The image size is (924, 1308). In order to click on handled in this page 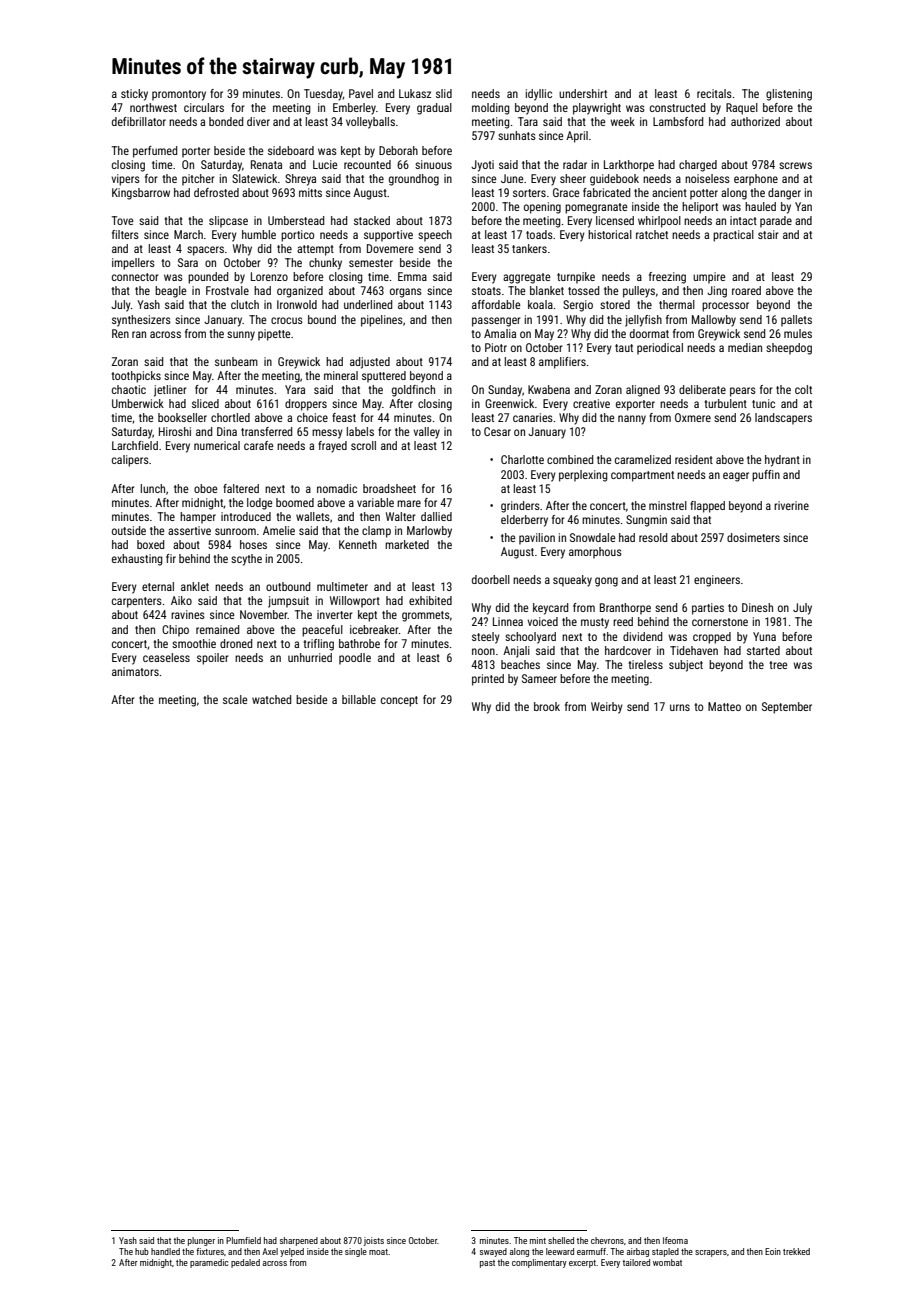, I will do `click(165, 1251)`.
